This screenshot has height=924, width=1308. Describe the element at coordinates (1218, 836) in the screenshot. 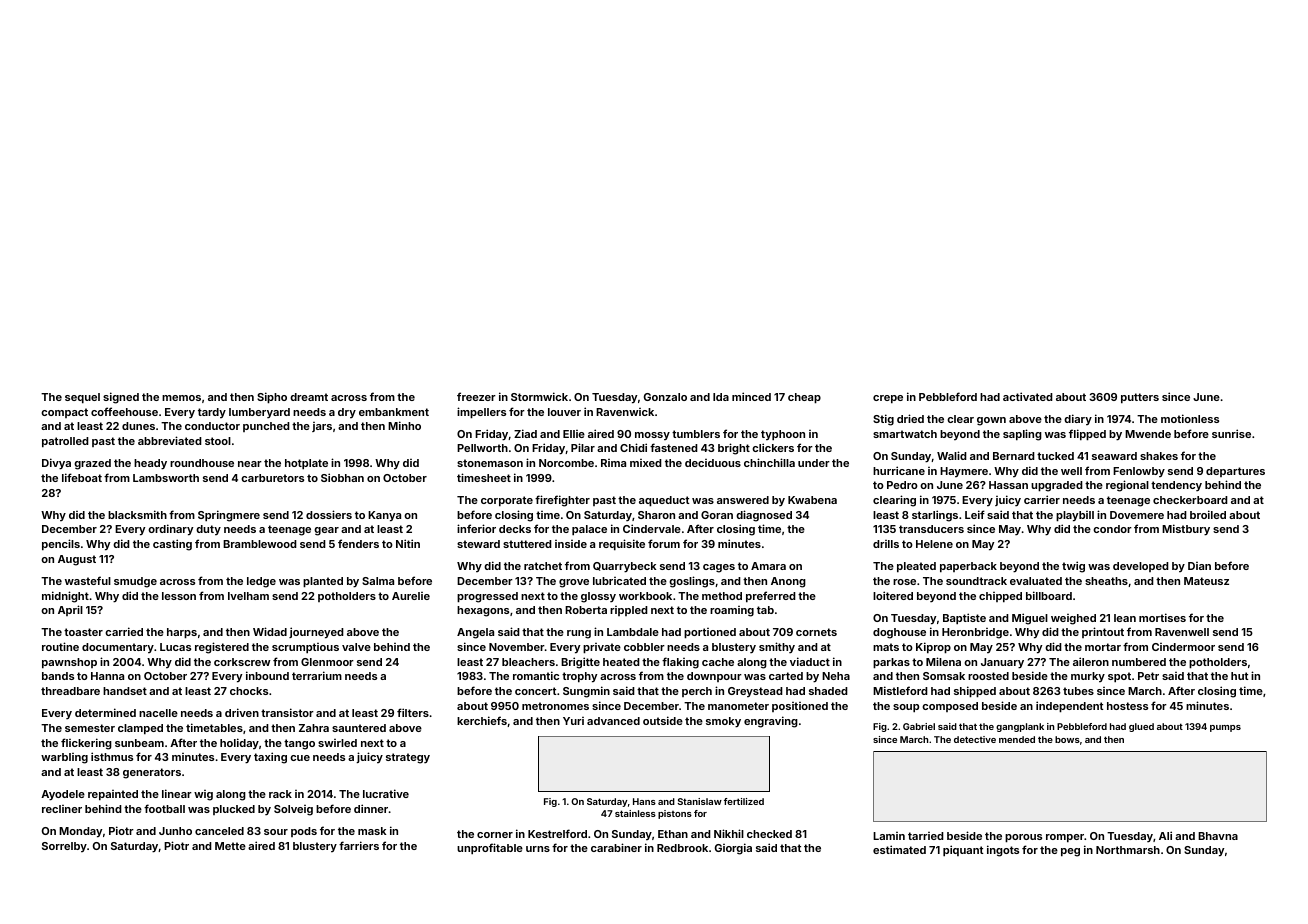

I see `Bhavna` at that location.
